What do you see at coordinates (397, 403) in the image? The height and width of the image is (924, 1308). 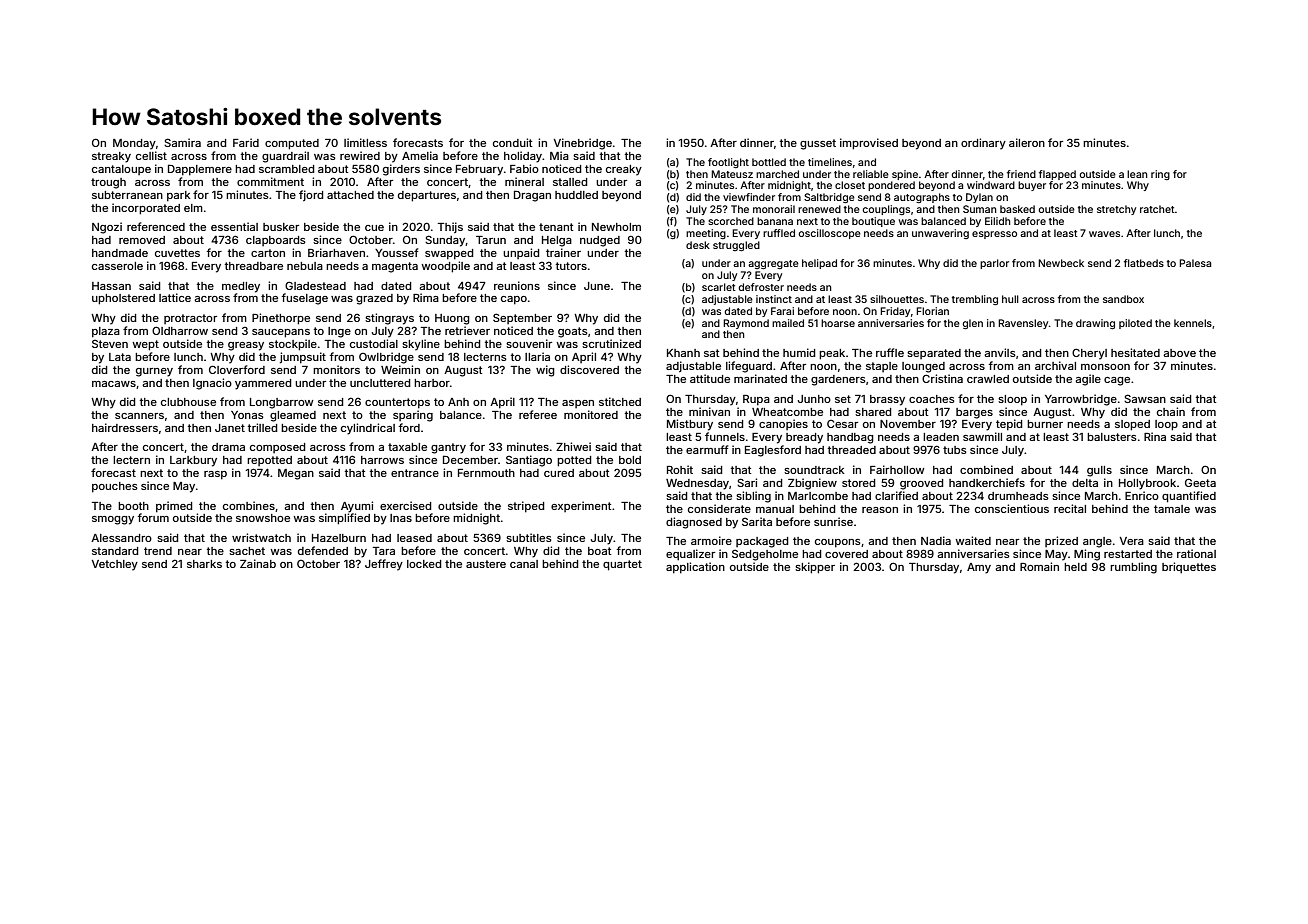 I see `countertops` at bounding box center [397, 403].
